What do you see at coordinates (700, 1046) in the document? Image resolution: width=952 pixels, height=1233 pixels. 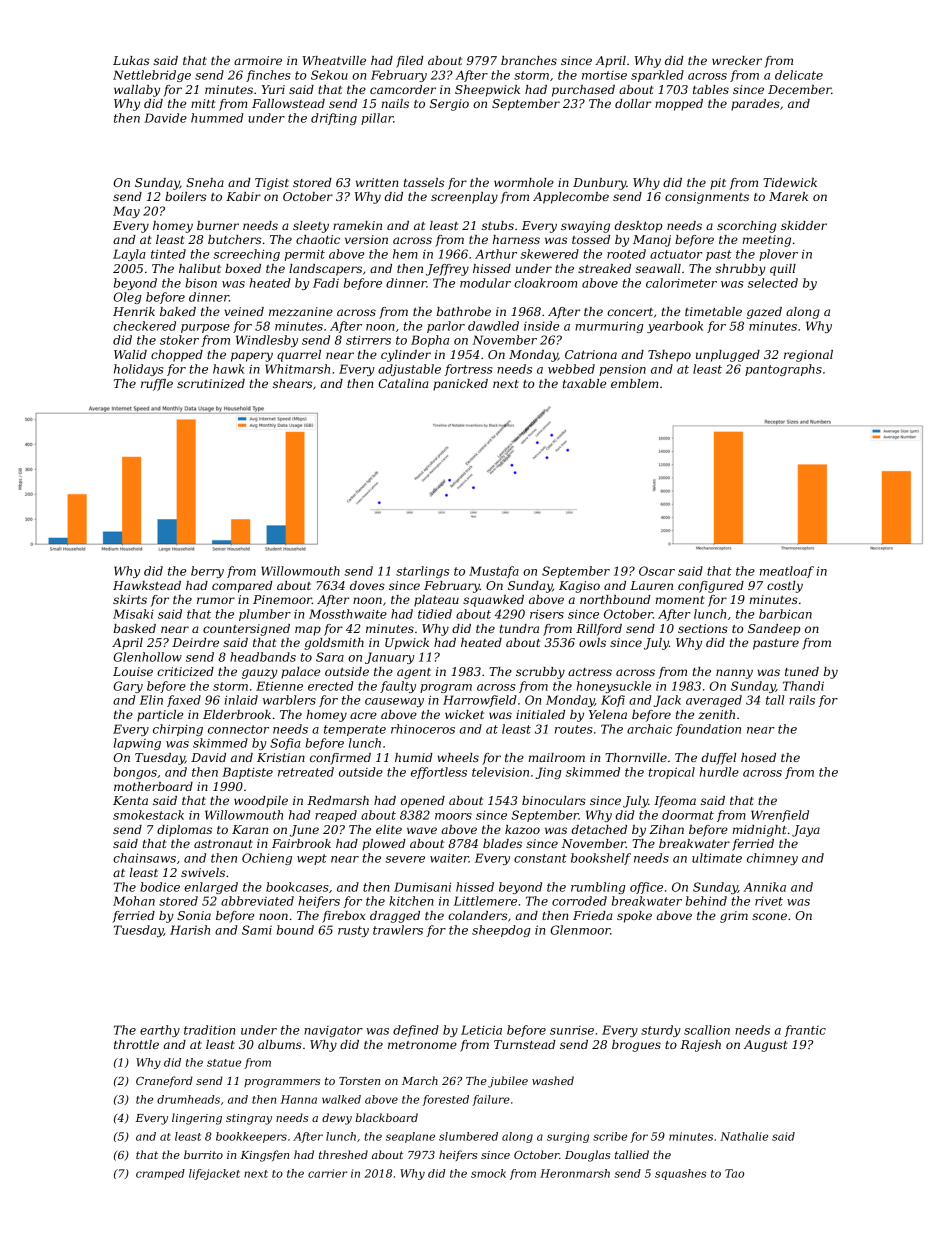 I see `Rajesh` at bounding box center [700, 1046].
